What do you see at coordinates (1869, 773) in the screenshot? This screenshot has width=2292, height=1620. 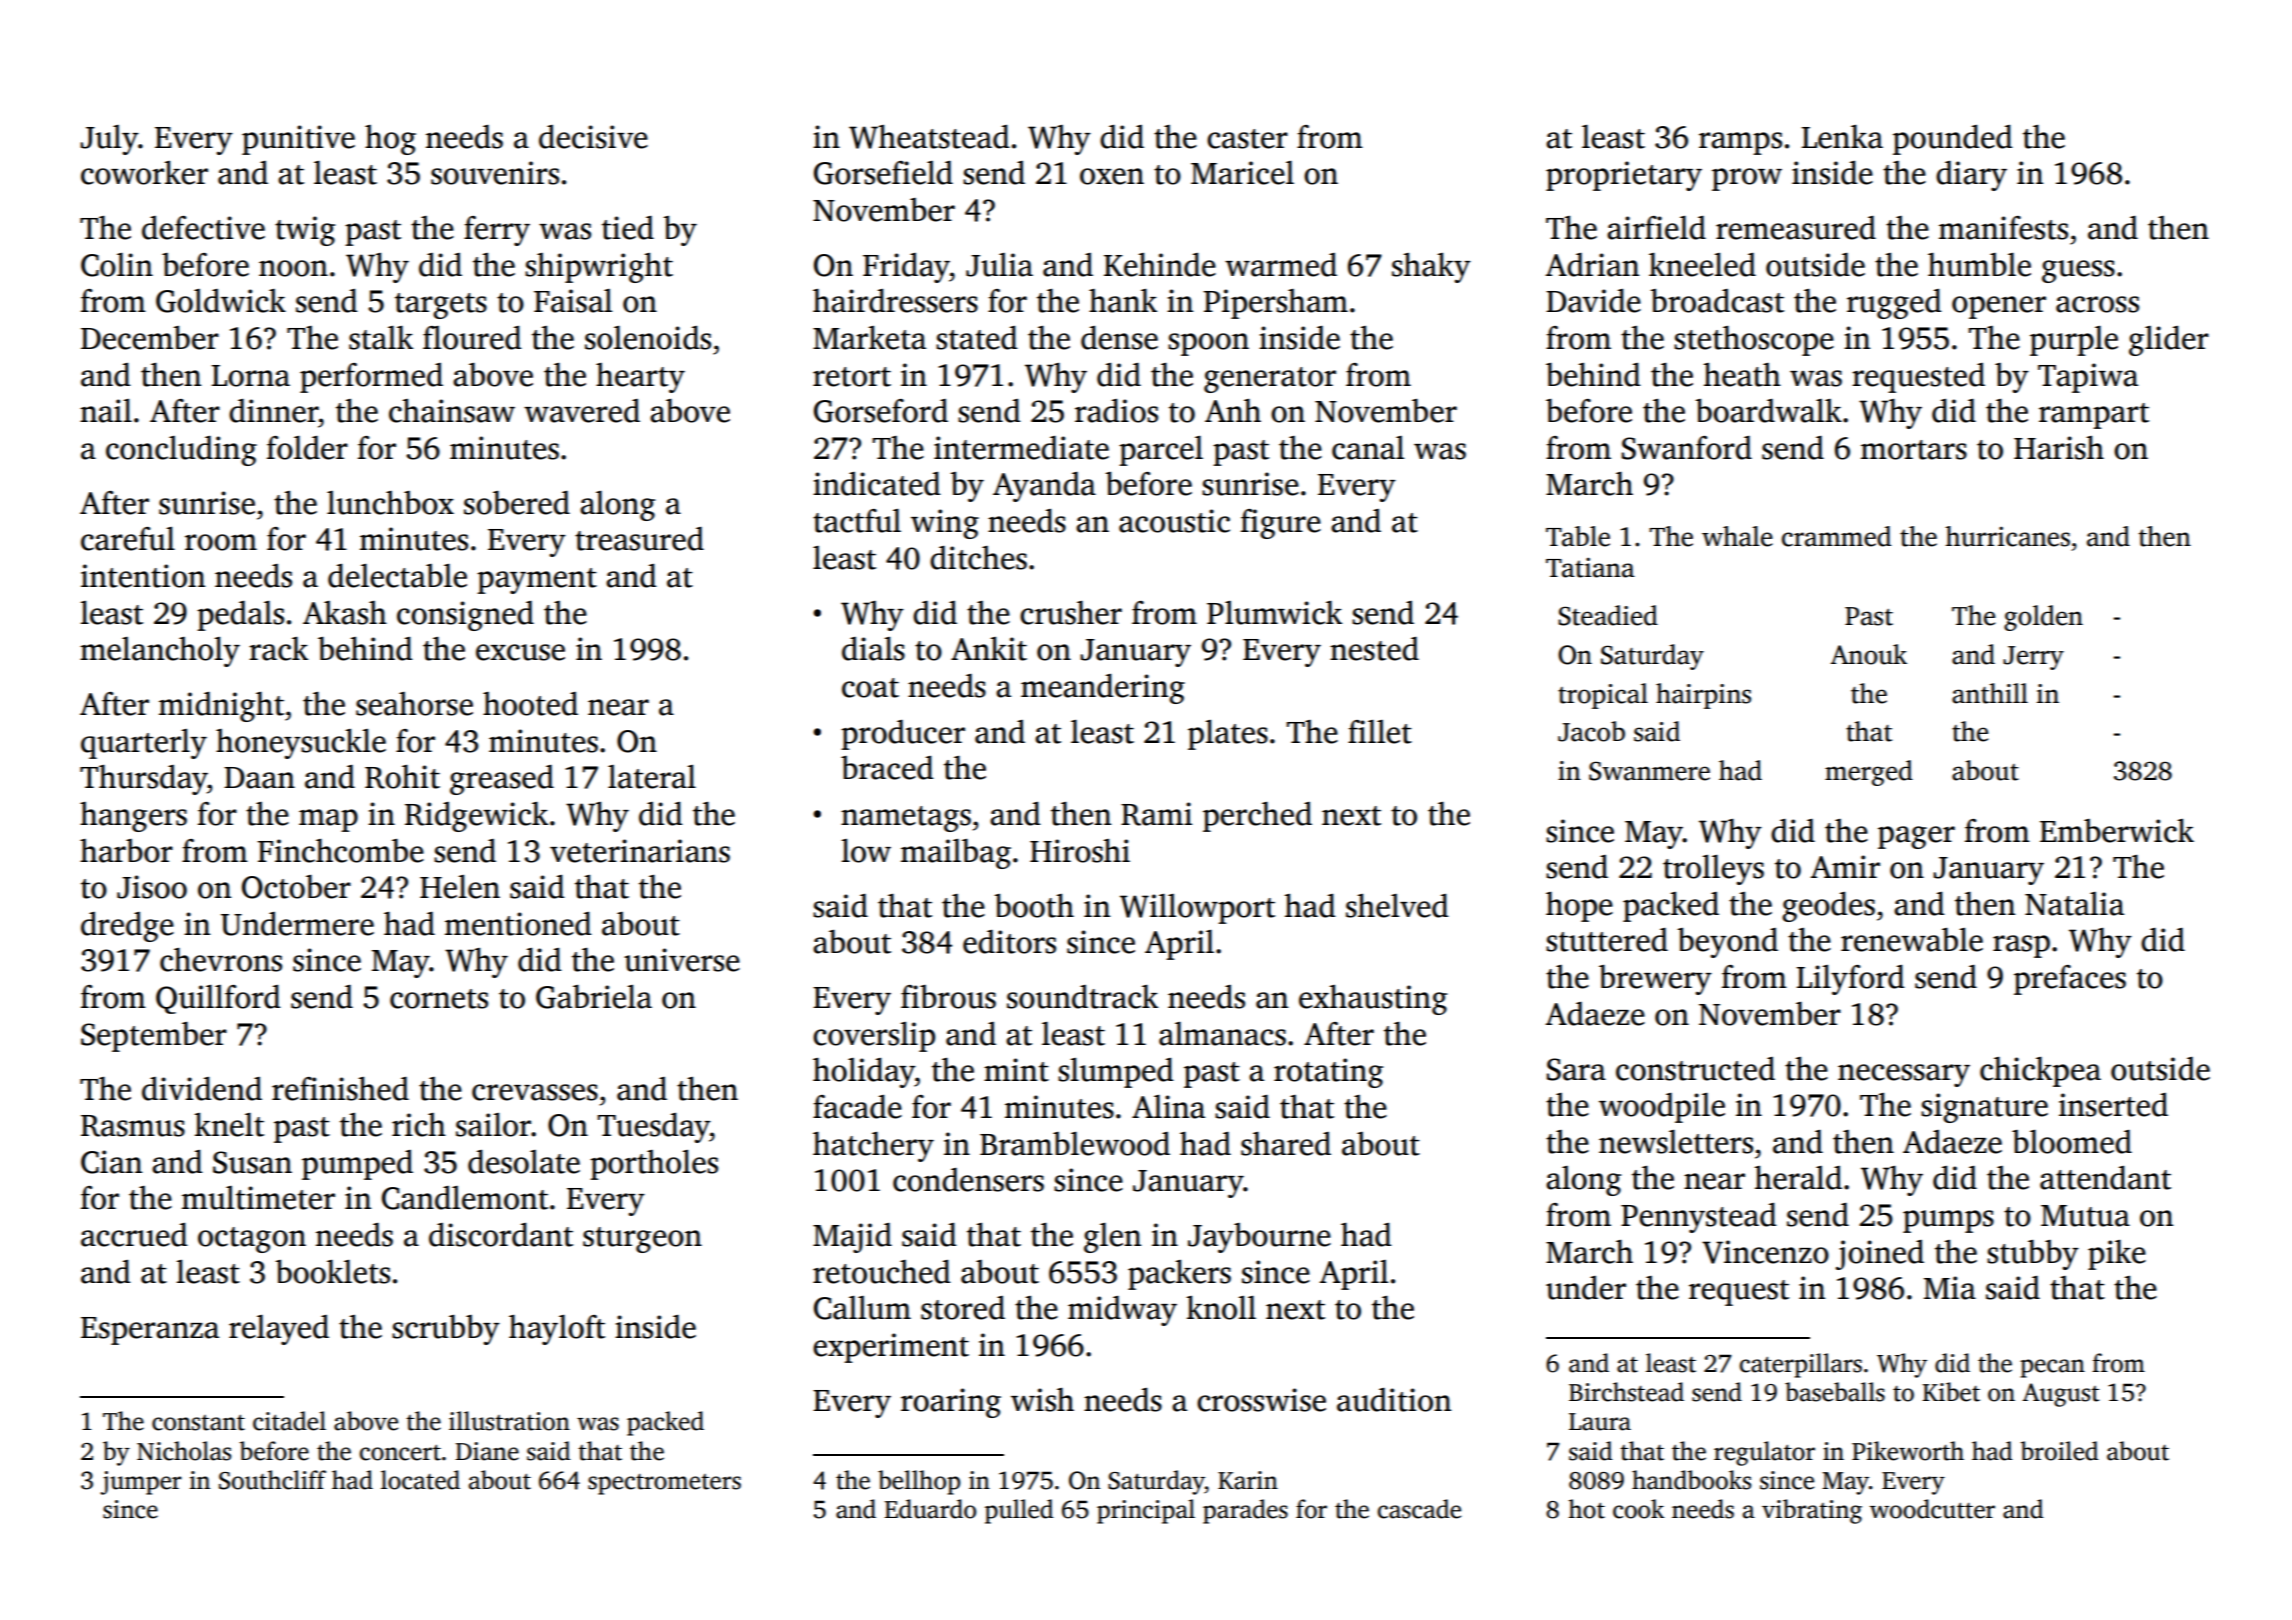 I see `merged` at bounding box center [1869, 773].
